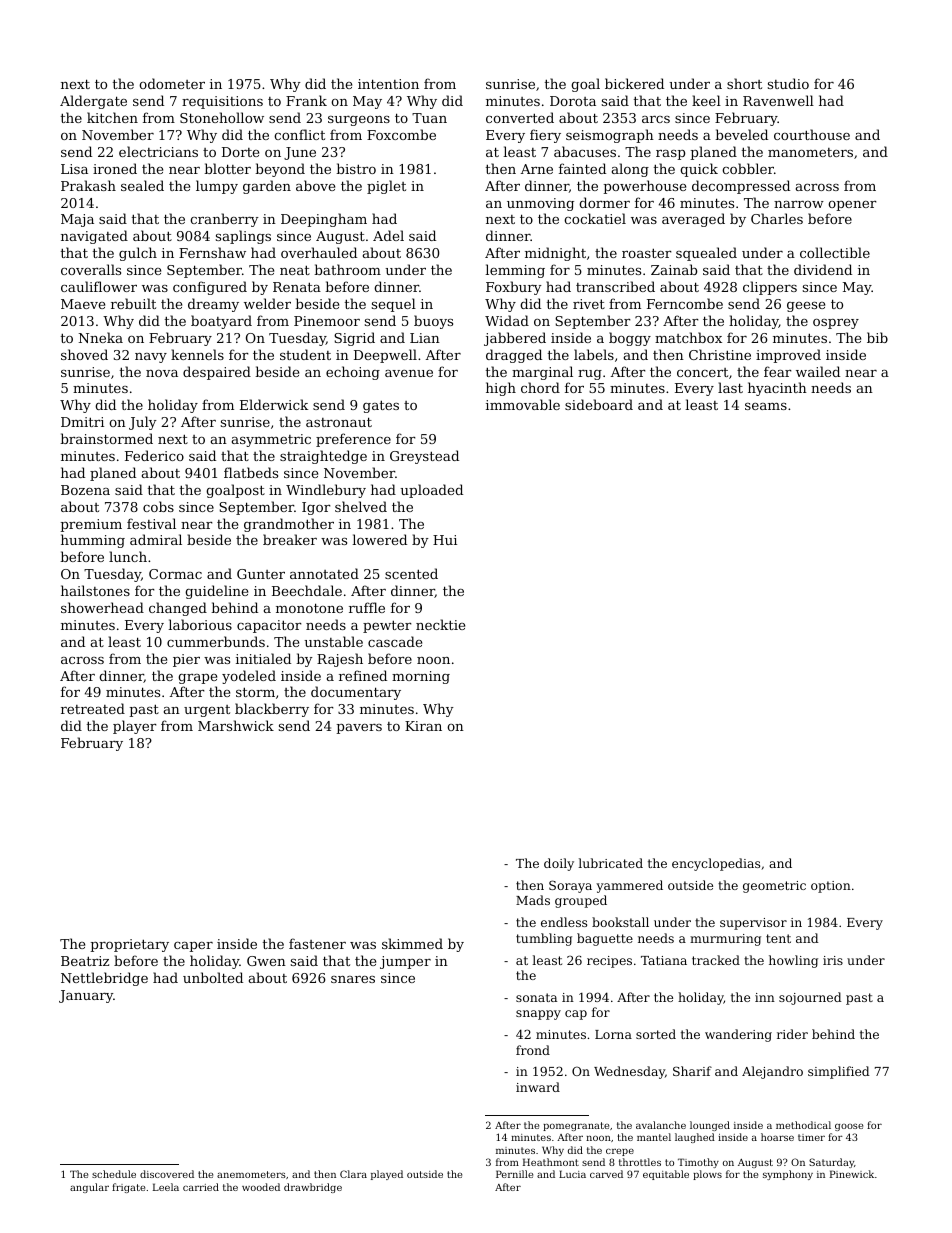 The image size is (952, 1233). What do you see at coordinates (440, 624) in the page?
I see `necktie` at bounding box center [440, 624].
